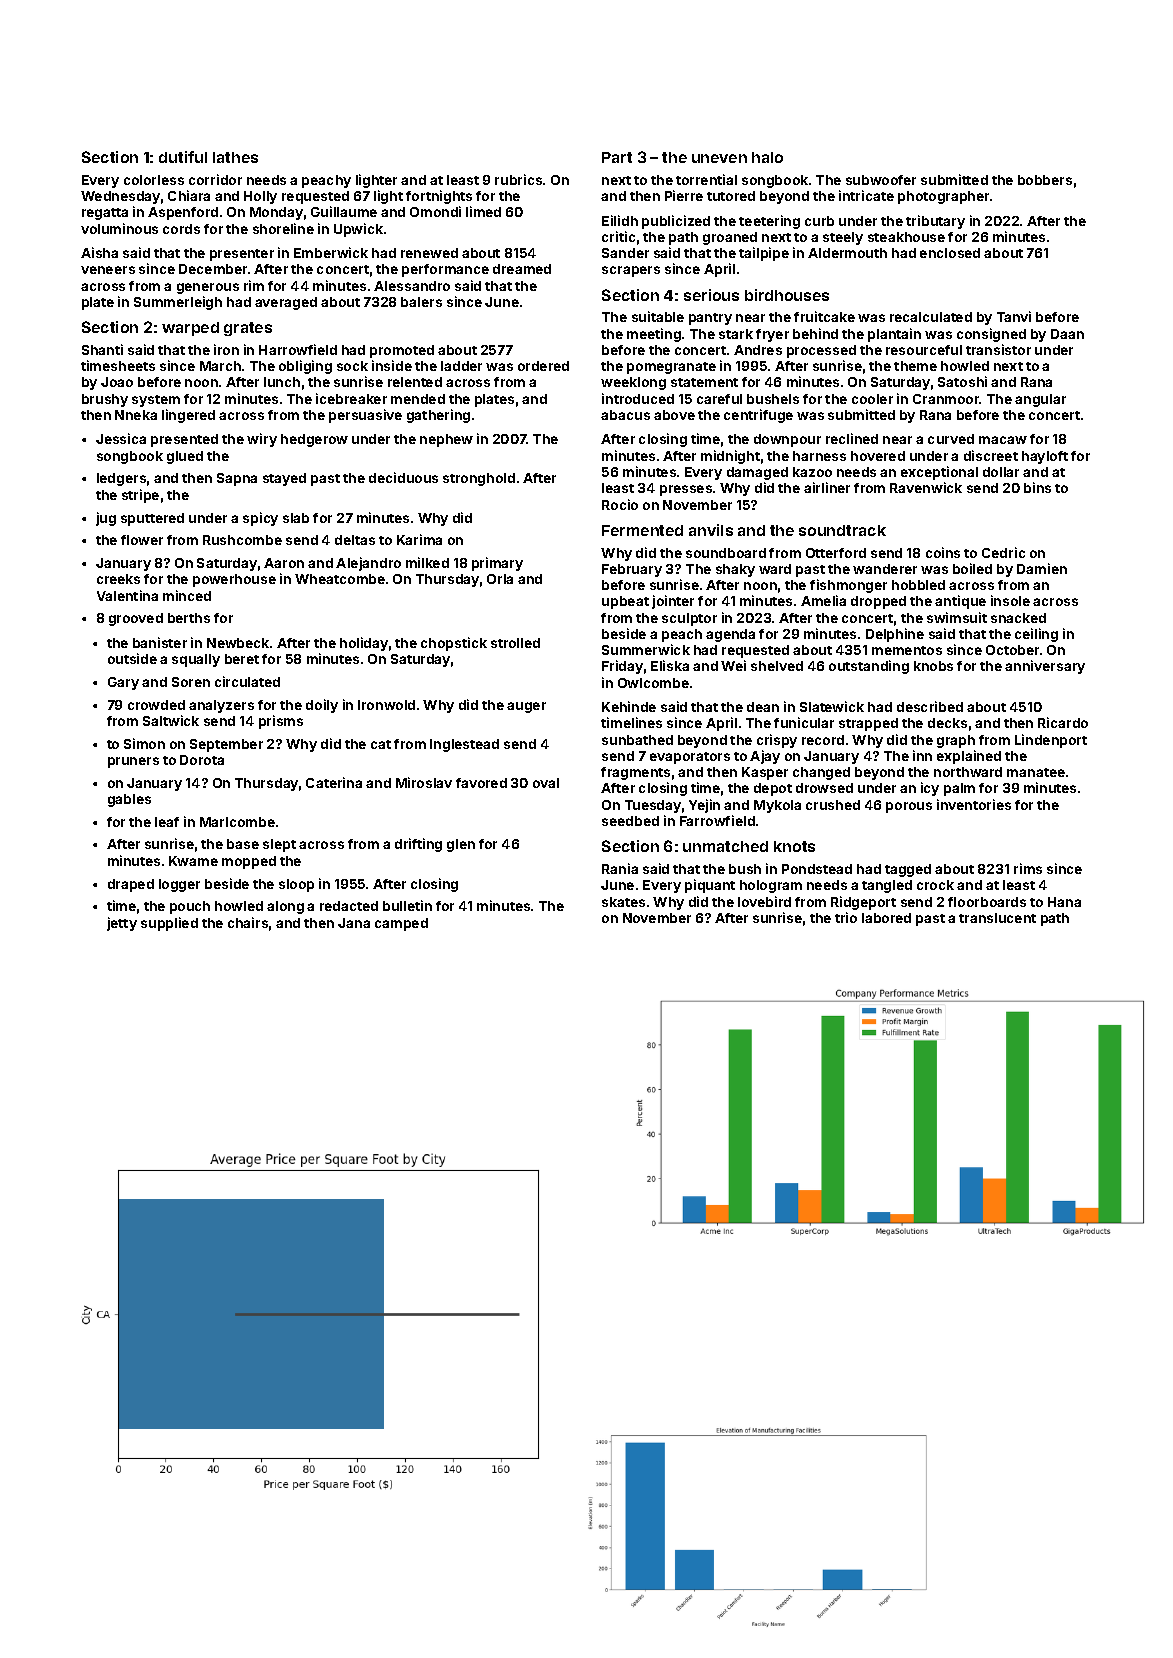 The width and height of the screenshot is (1173, 1658). What do you see at coordinates (260, 197) in the screenshot?
I see `Holly` at bounding box center [260, 197].
